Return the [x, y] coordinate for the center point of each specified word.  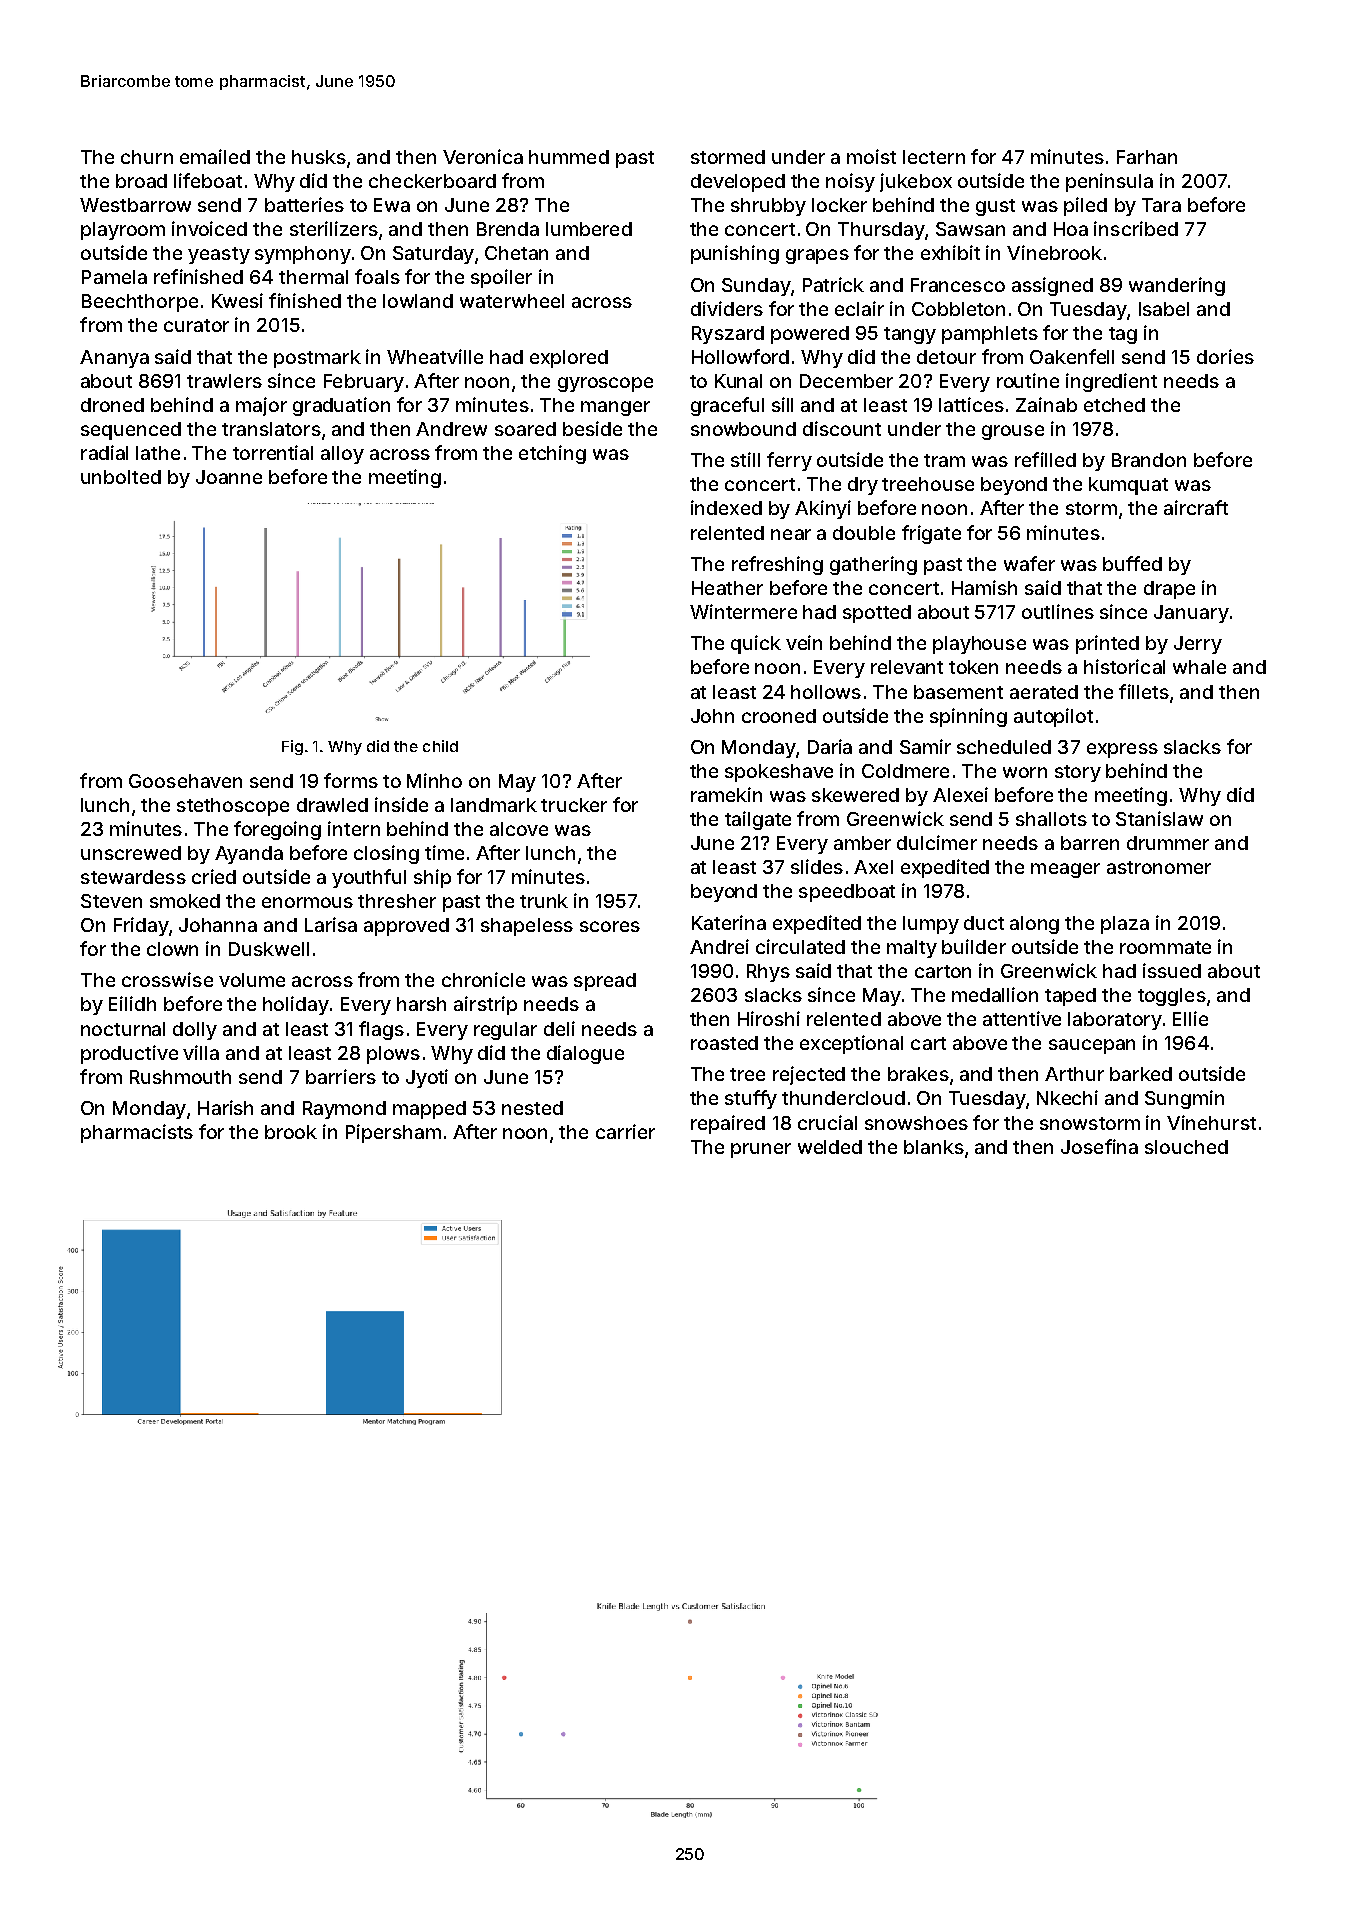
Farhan [1147, 157]
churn [147, 157]
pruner [761, 1150]
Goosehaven [185, 781]
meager [1065, 870]
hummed [569, 157]
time [444, 852]
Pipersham [393, 1133]
